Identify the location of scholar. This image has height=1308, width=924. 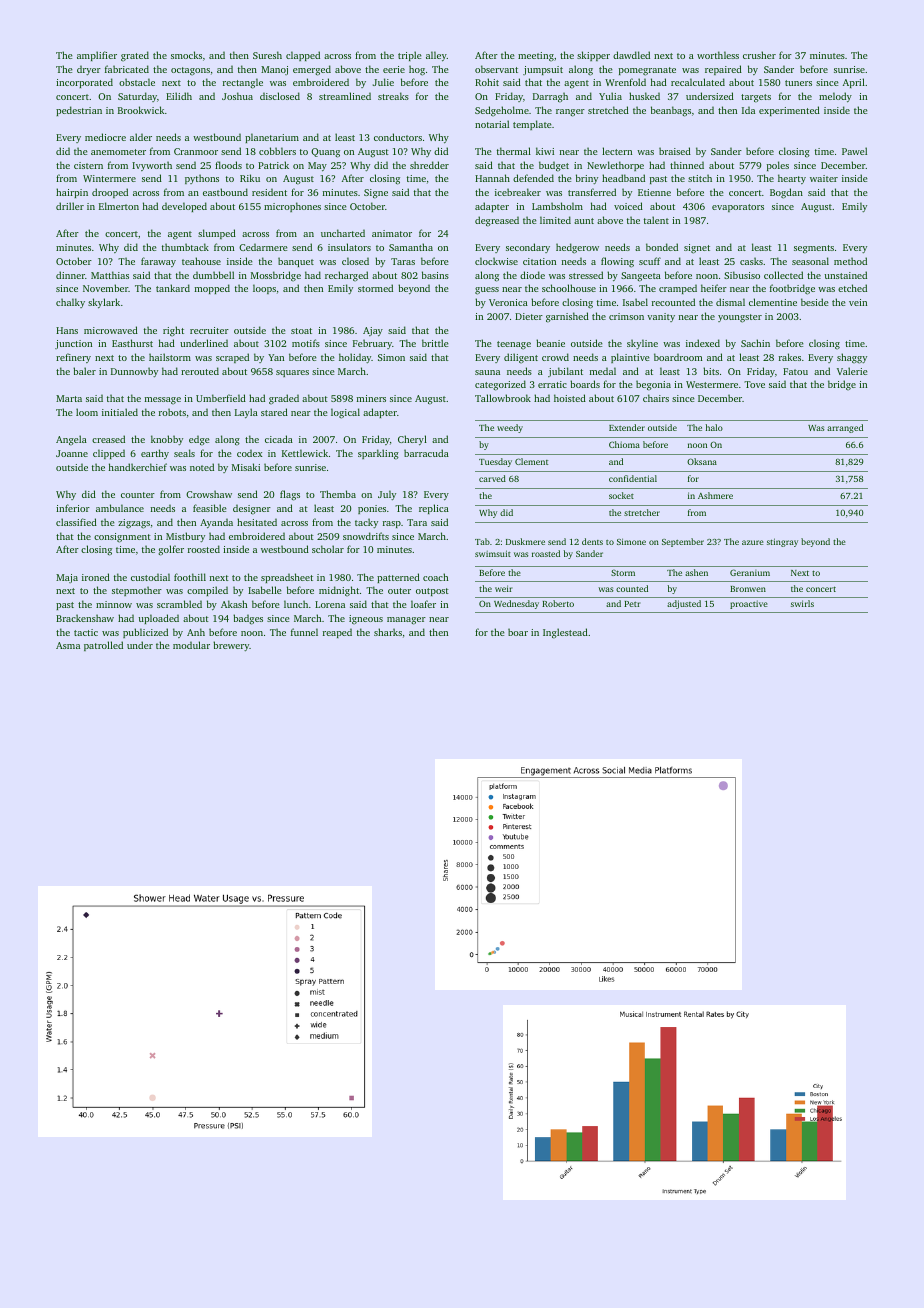
(328, 549).
